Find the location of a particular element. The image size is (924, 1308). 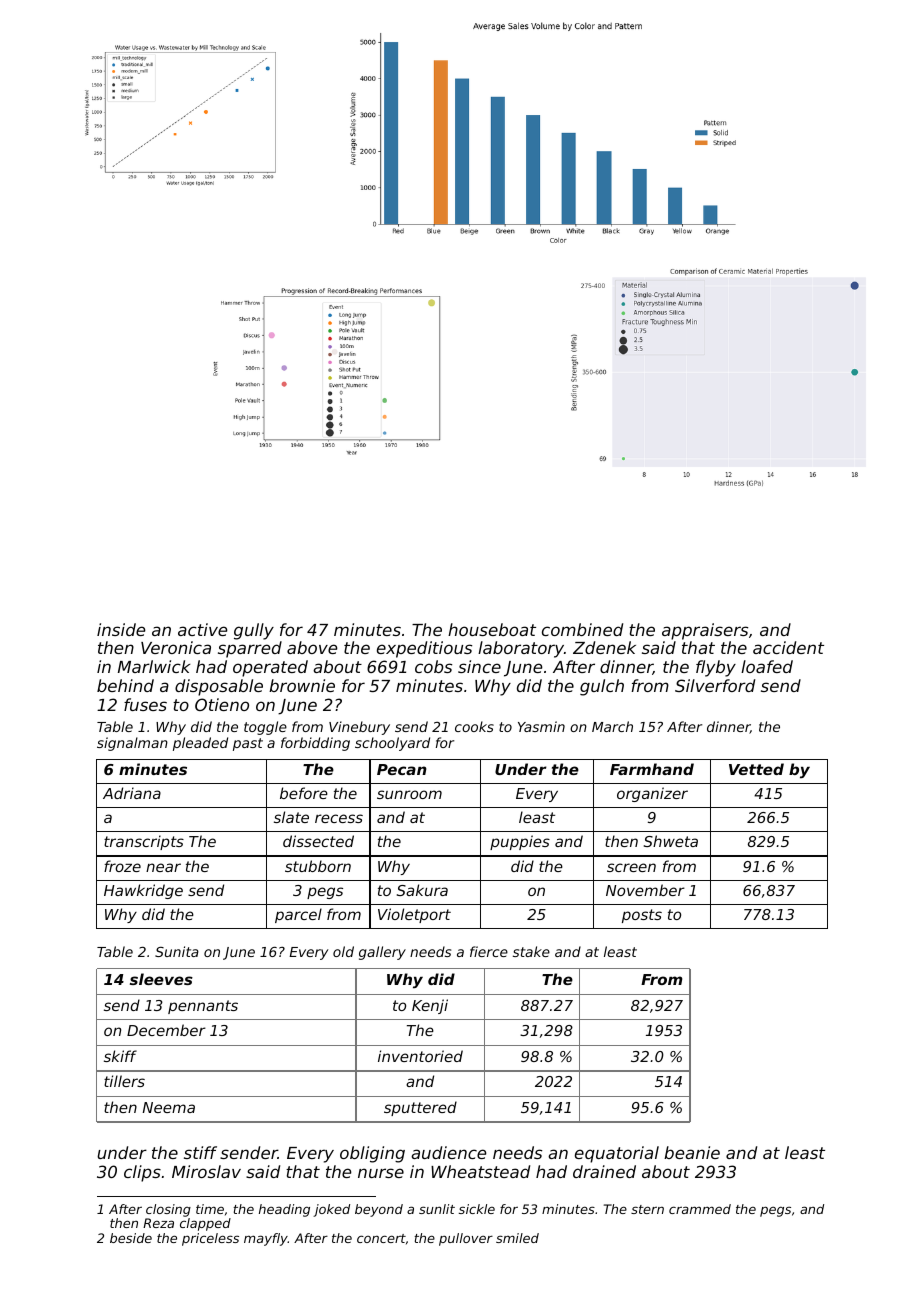

houseboat is located at coordinates (492, 629).
